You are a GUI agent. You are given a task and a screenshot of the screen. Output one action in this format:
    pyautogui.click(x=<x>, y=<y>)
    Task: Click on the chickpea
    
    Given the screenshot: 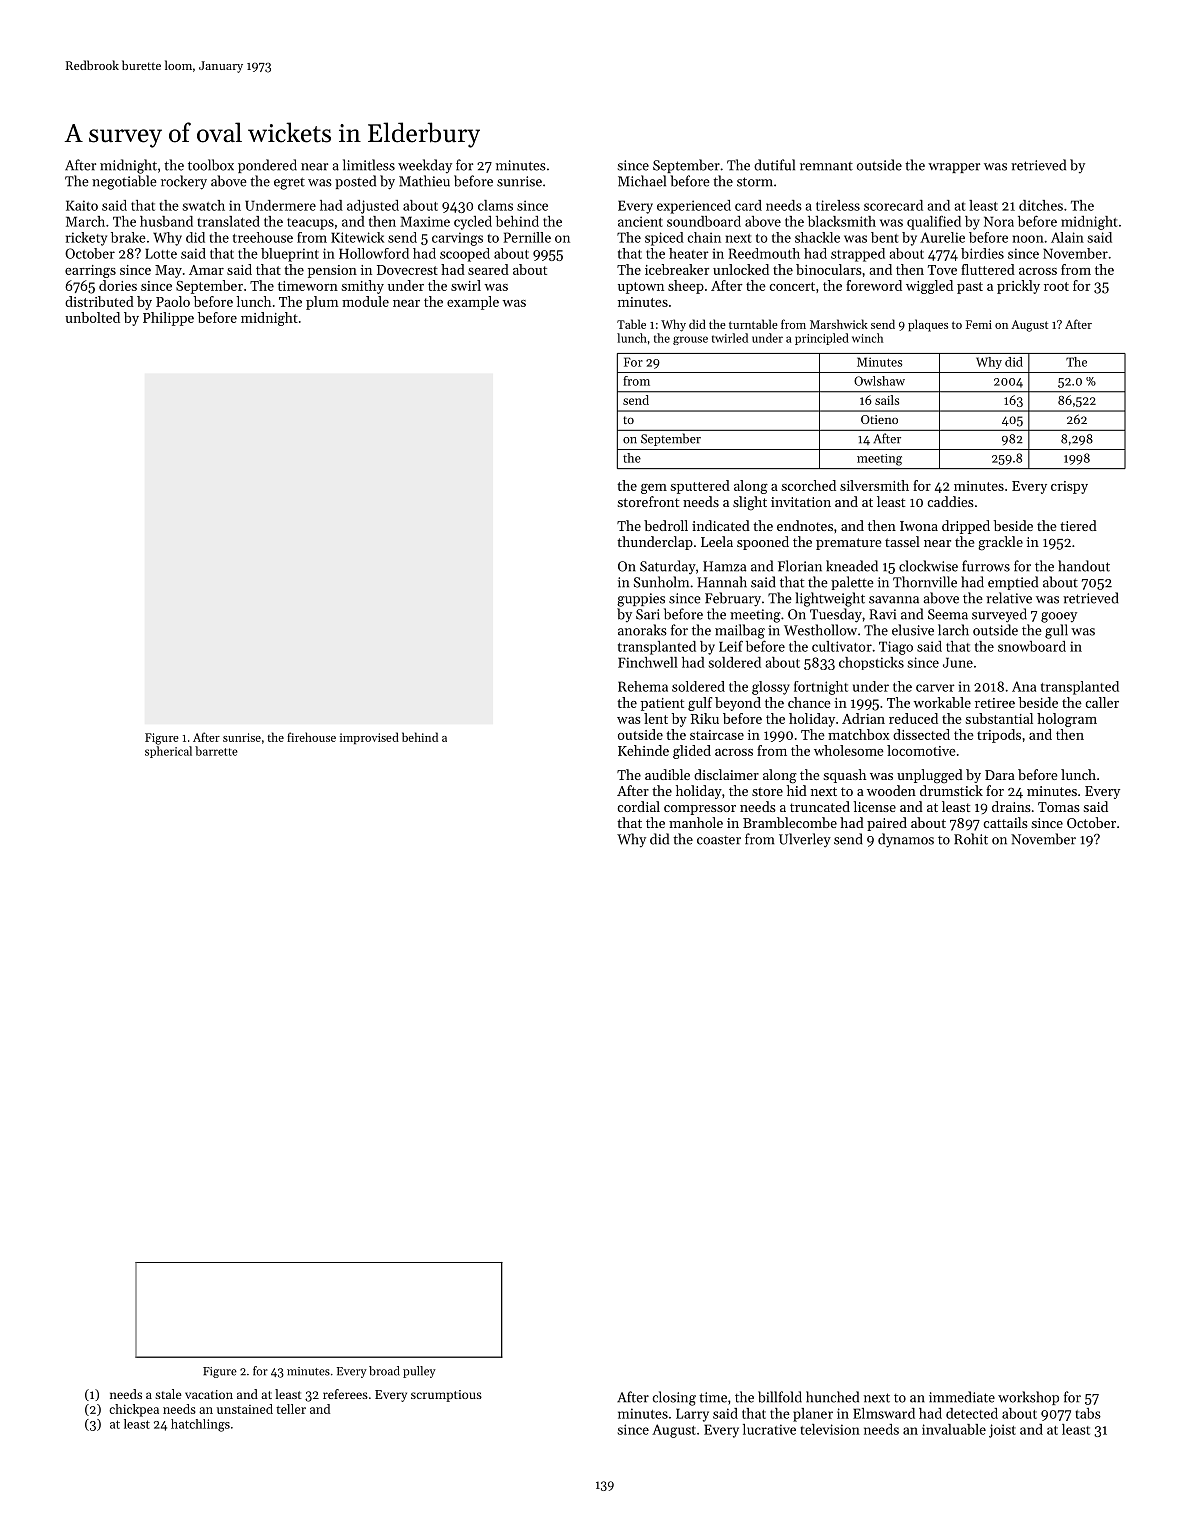 What is the action you would take?
    pyautogui.click(x=134, y=1410)
